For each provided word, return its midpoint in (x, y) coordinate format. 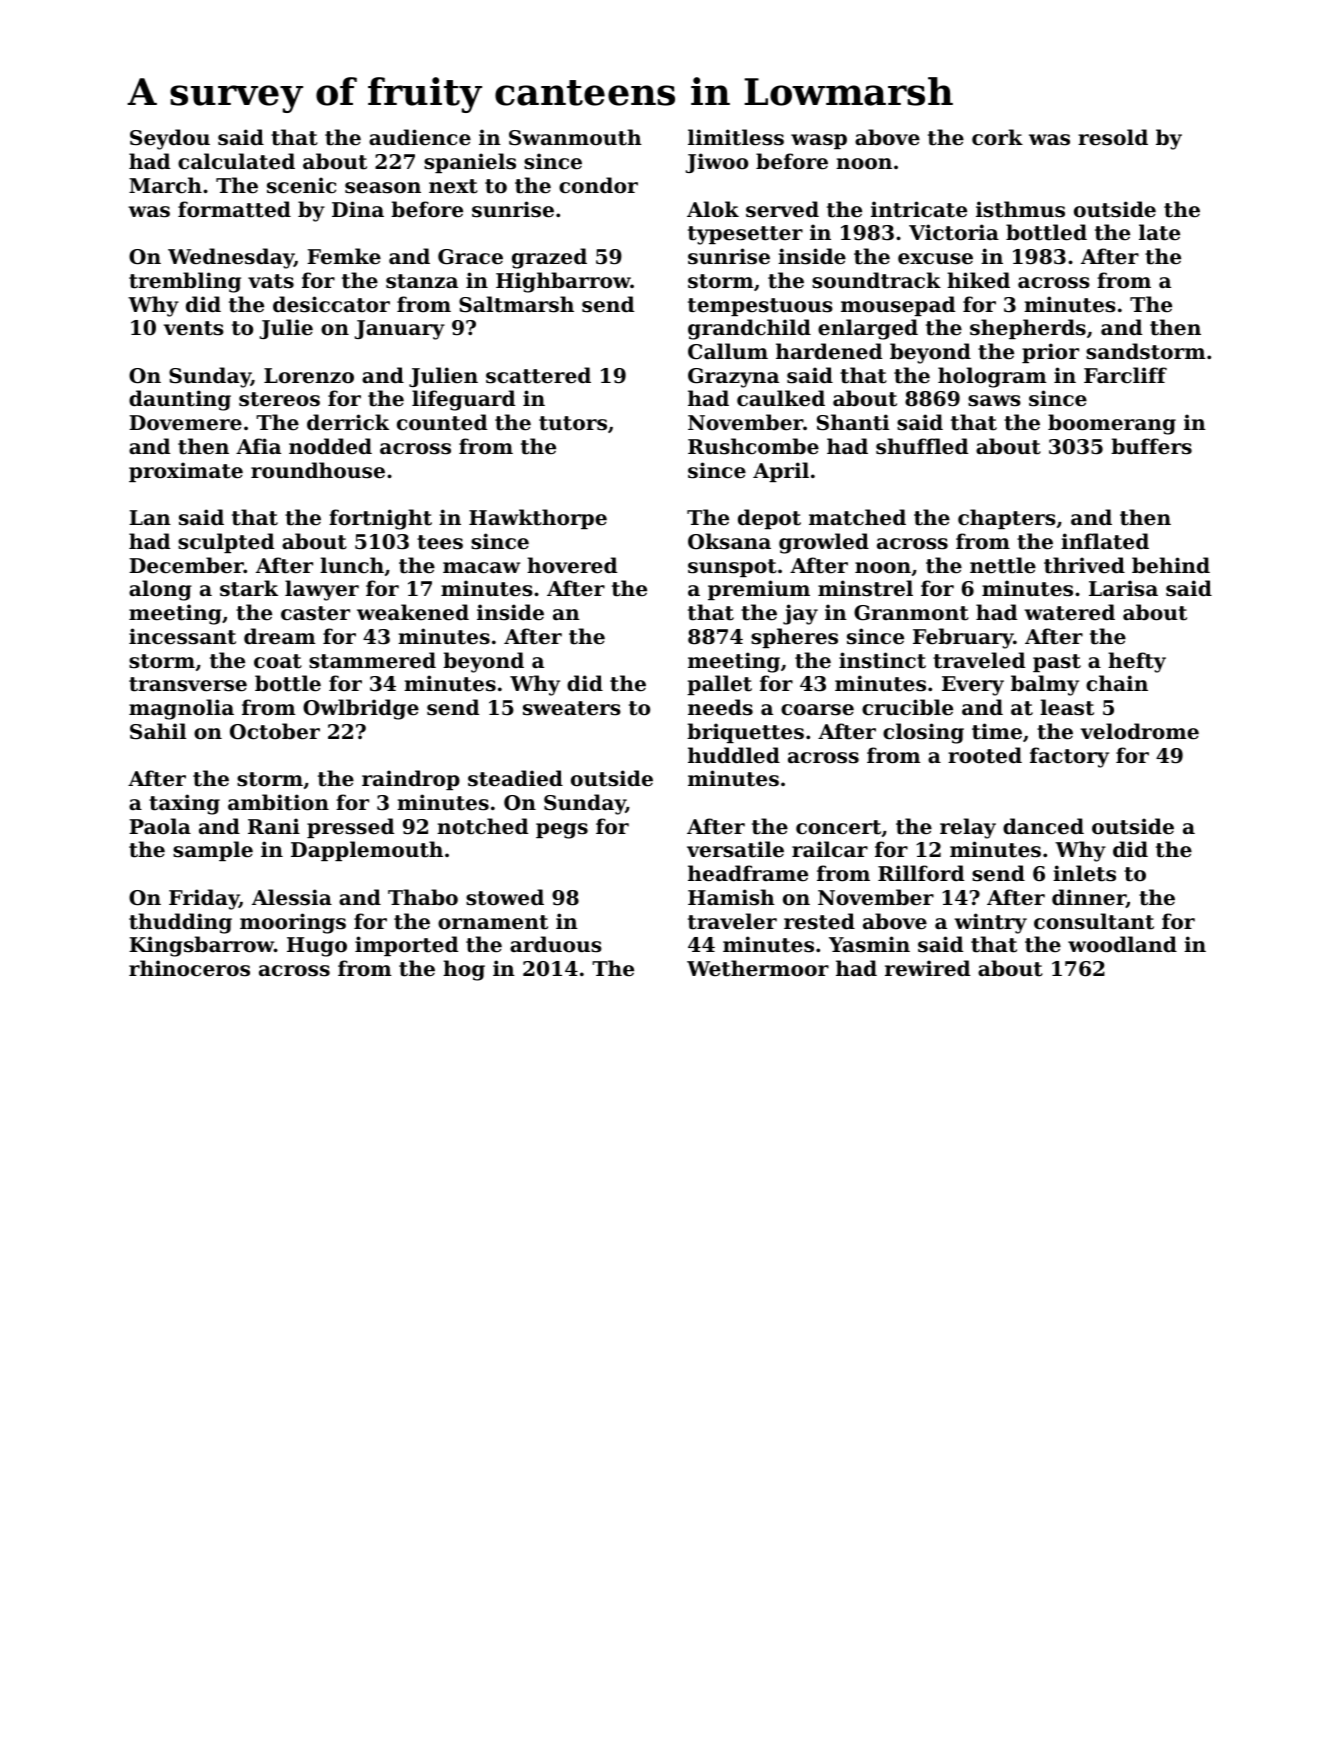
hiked (978, 280)
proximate (186, 472)
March (165, 185)
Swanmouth (575, 137)
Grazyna (733, 378)
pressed (350, 828)
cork (997, 137)
